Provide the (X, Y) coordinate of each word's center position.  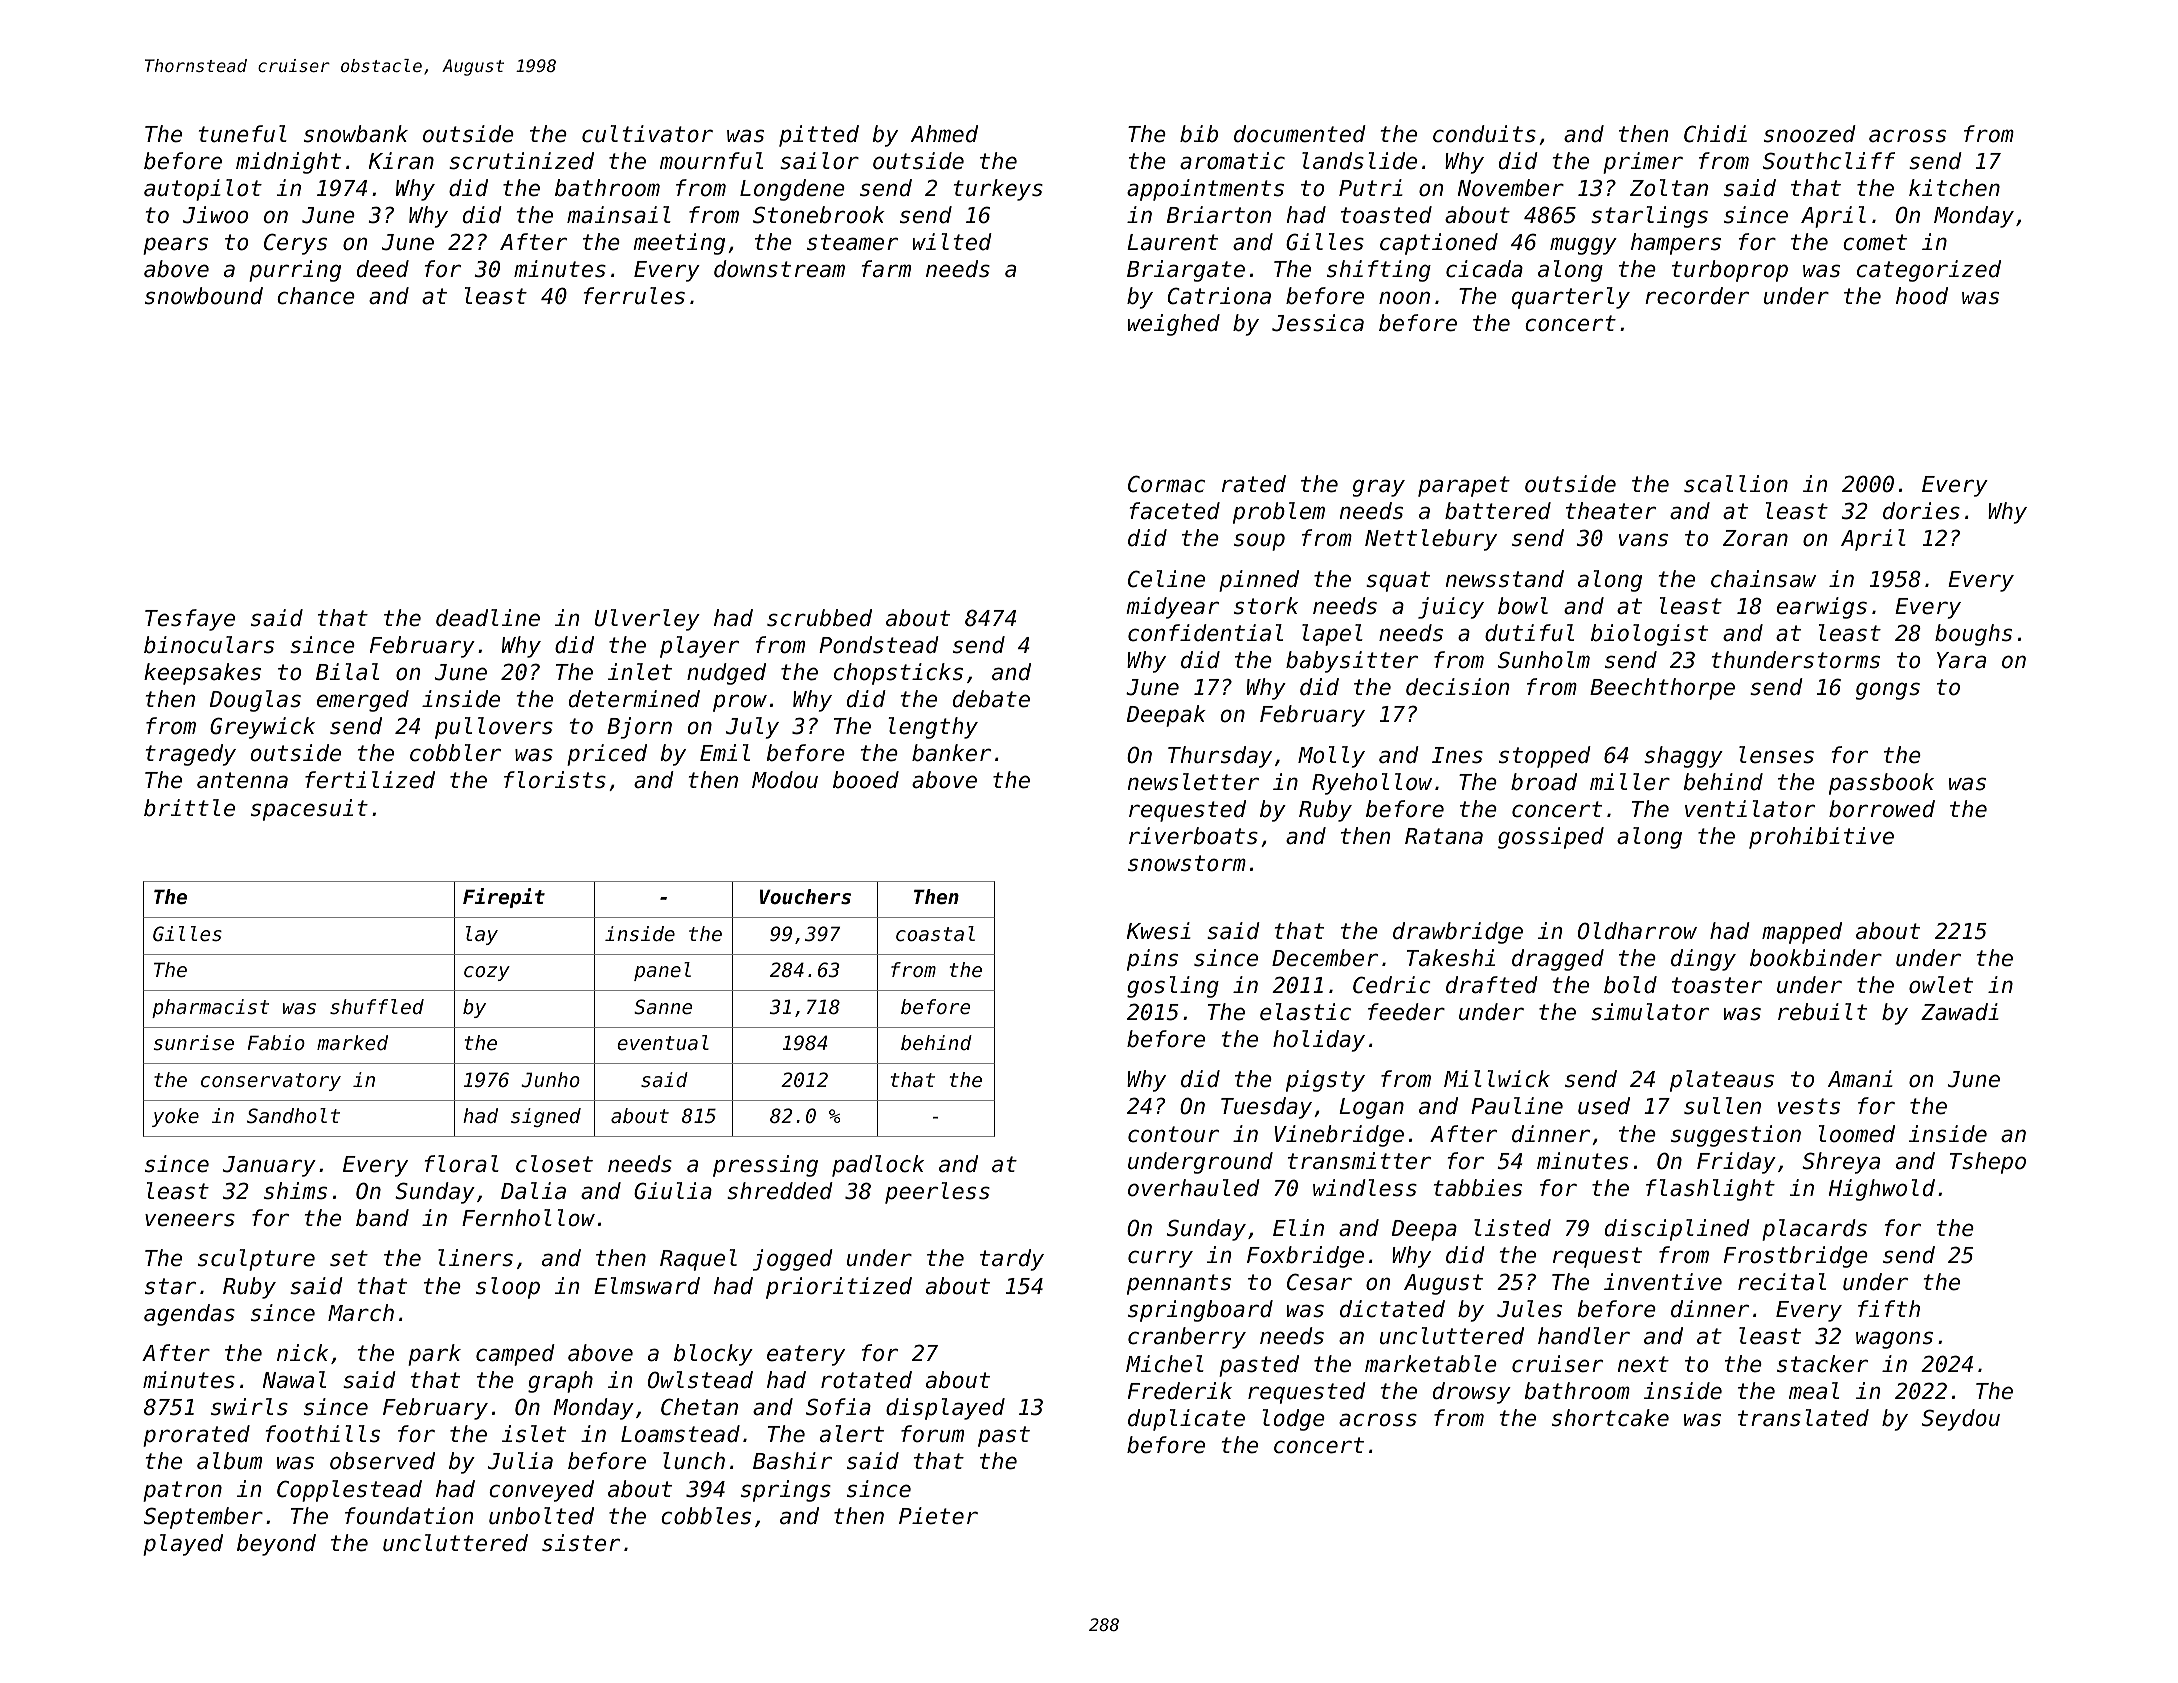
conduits (1484, 134)
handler (1584, 1336)
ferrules (634, 296)
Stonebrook (819, 215)
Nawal (294, 1380)
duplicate (1186, 1420)
